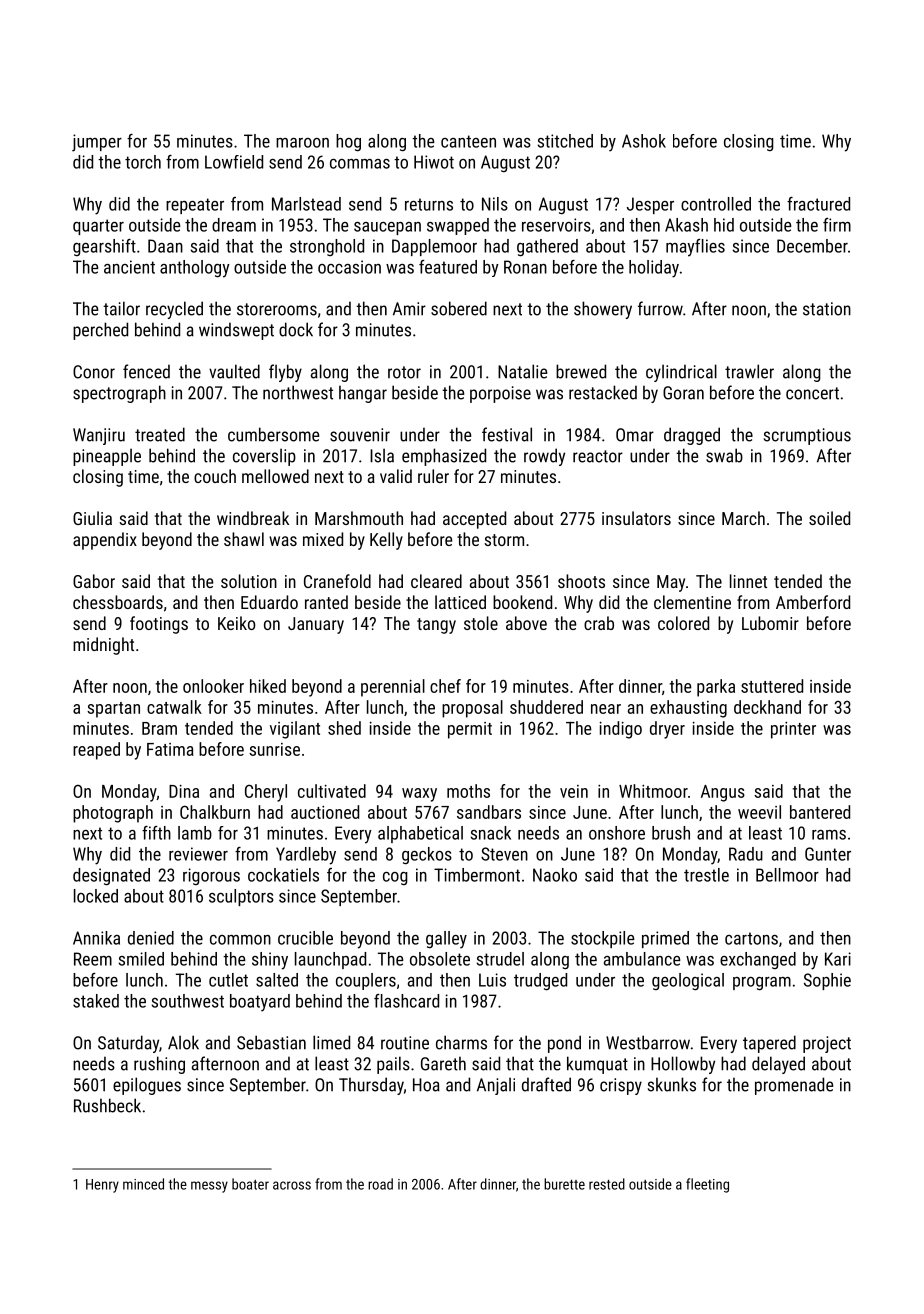 This screenshot has height=1314, width=924. I want to click on dragged, so click(692, 436).
